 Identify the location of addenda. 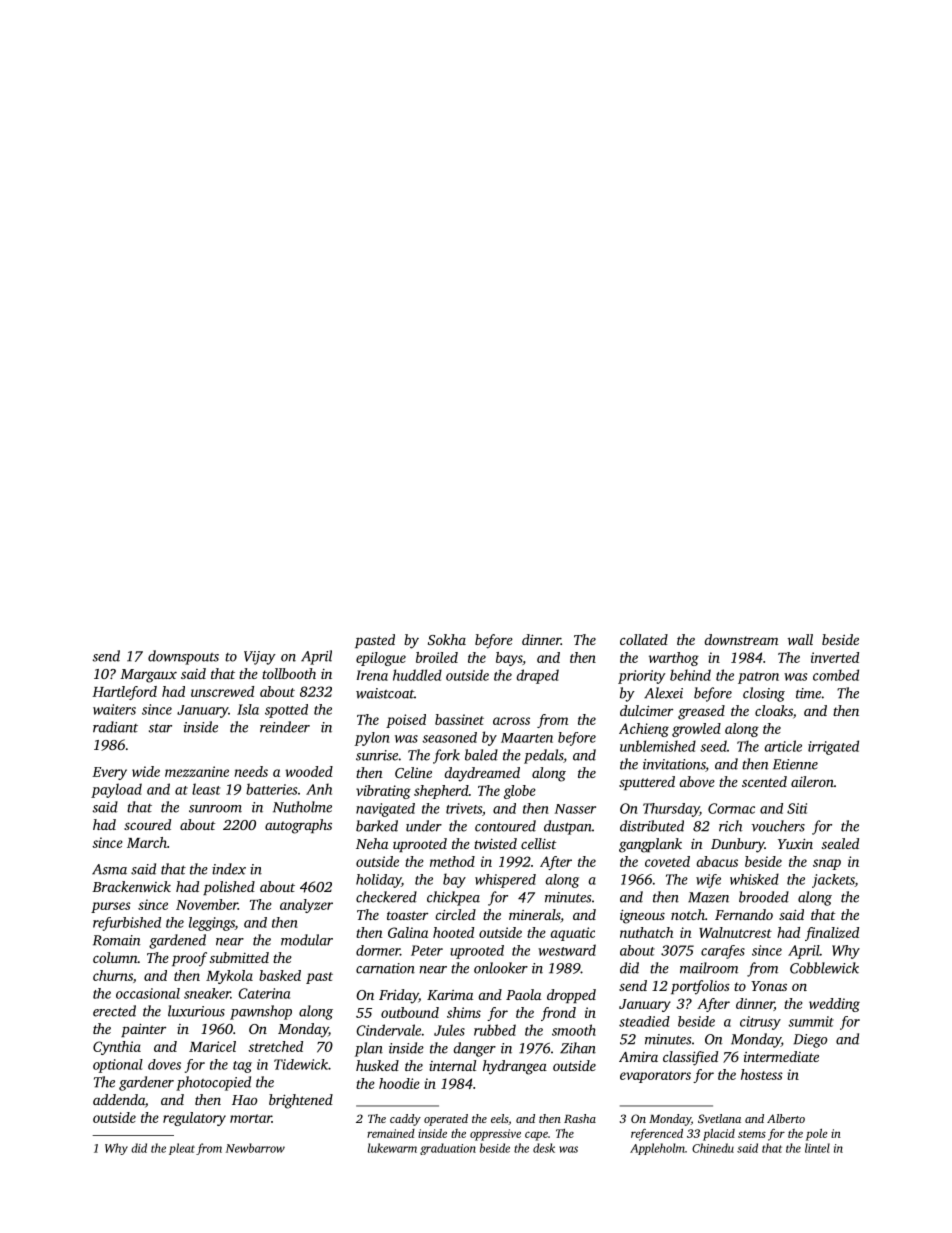
(119, 1099).
